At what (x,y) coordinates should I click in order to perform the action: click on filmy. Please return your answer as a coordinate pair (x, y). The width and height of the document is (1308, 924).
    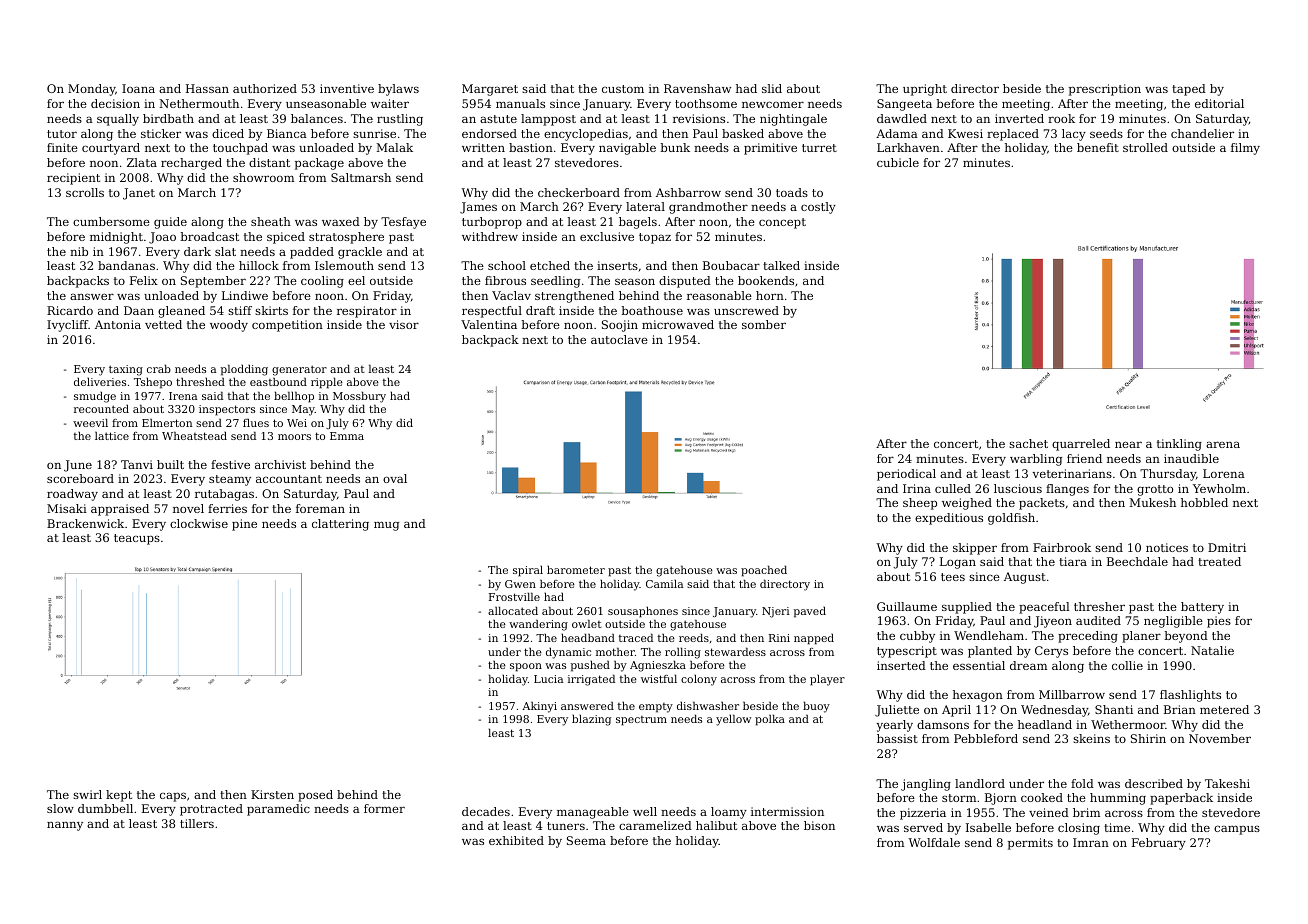
    Looking at the image, I should click on (1245, 149).
